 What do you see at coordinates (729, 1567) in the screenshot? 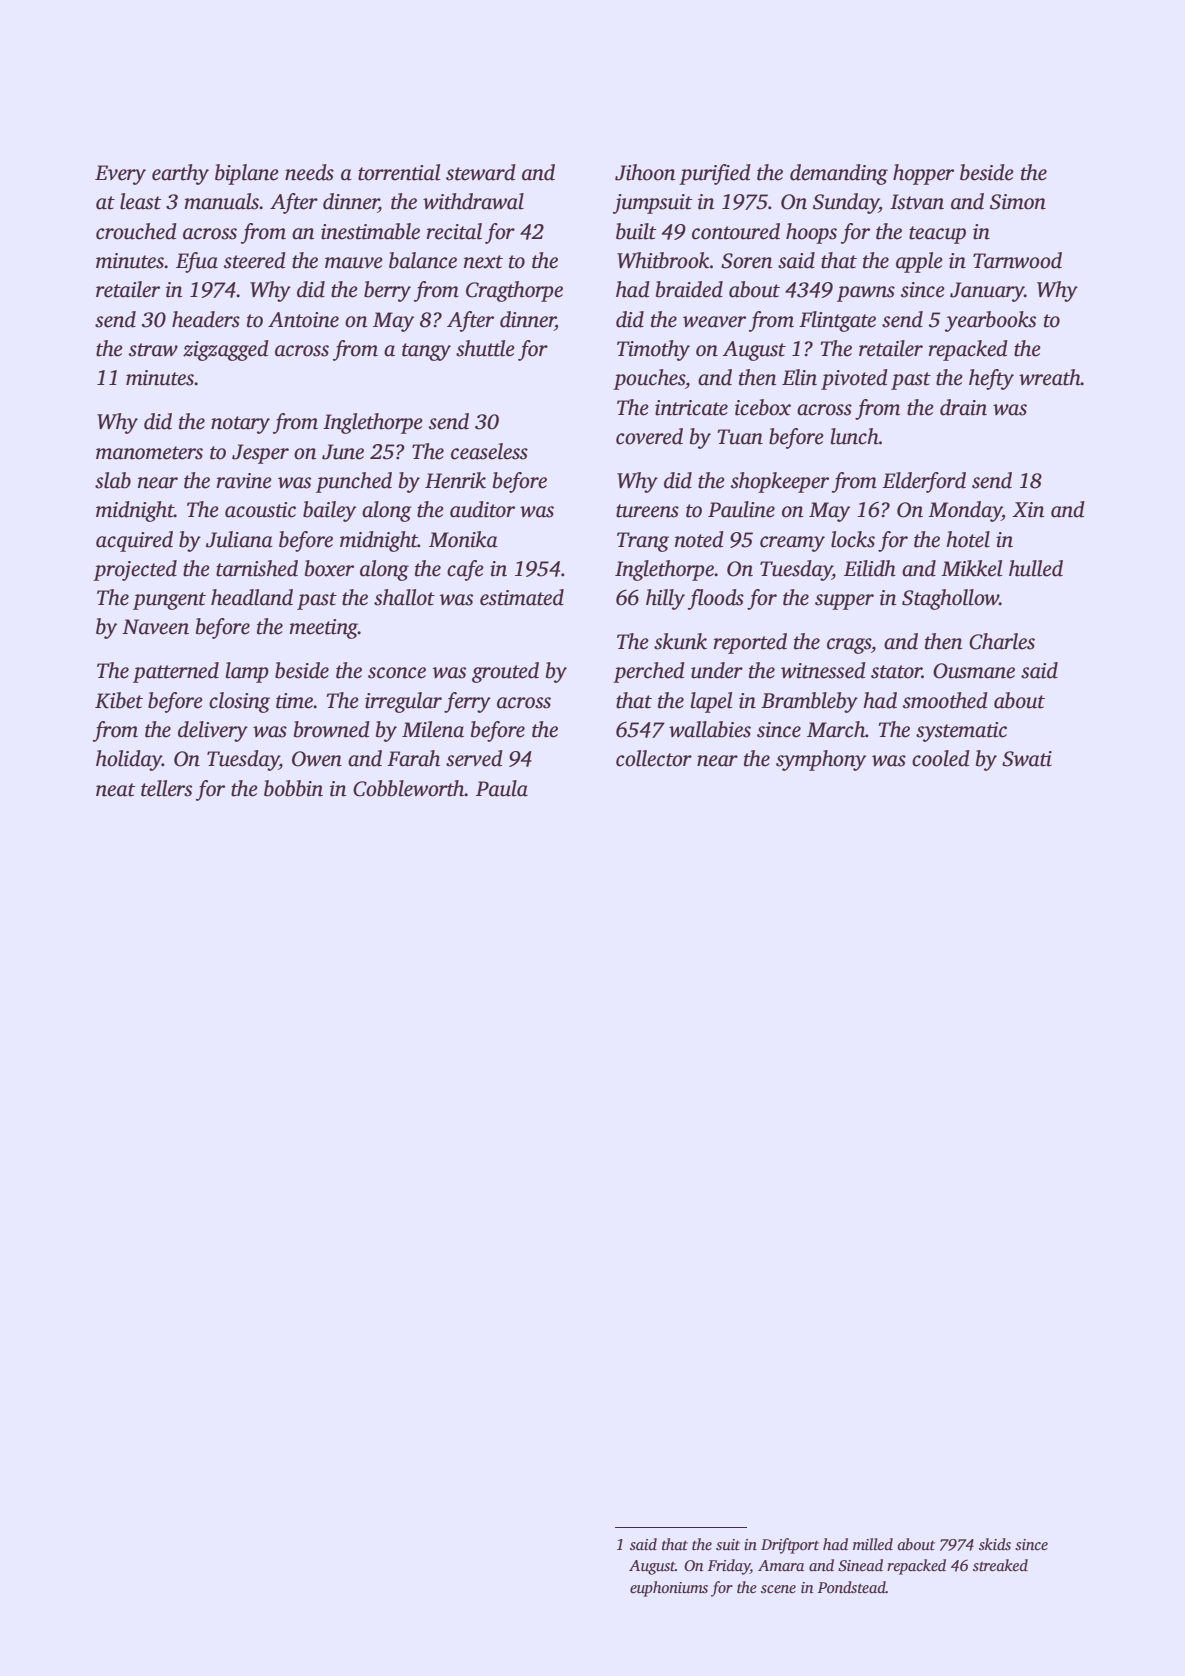
I see `Friday` at bounding box center [729, 1567].
